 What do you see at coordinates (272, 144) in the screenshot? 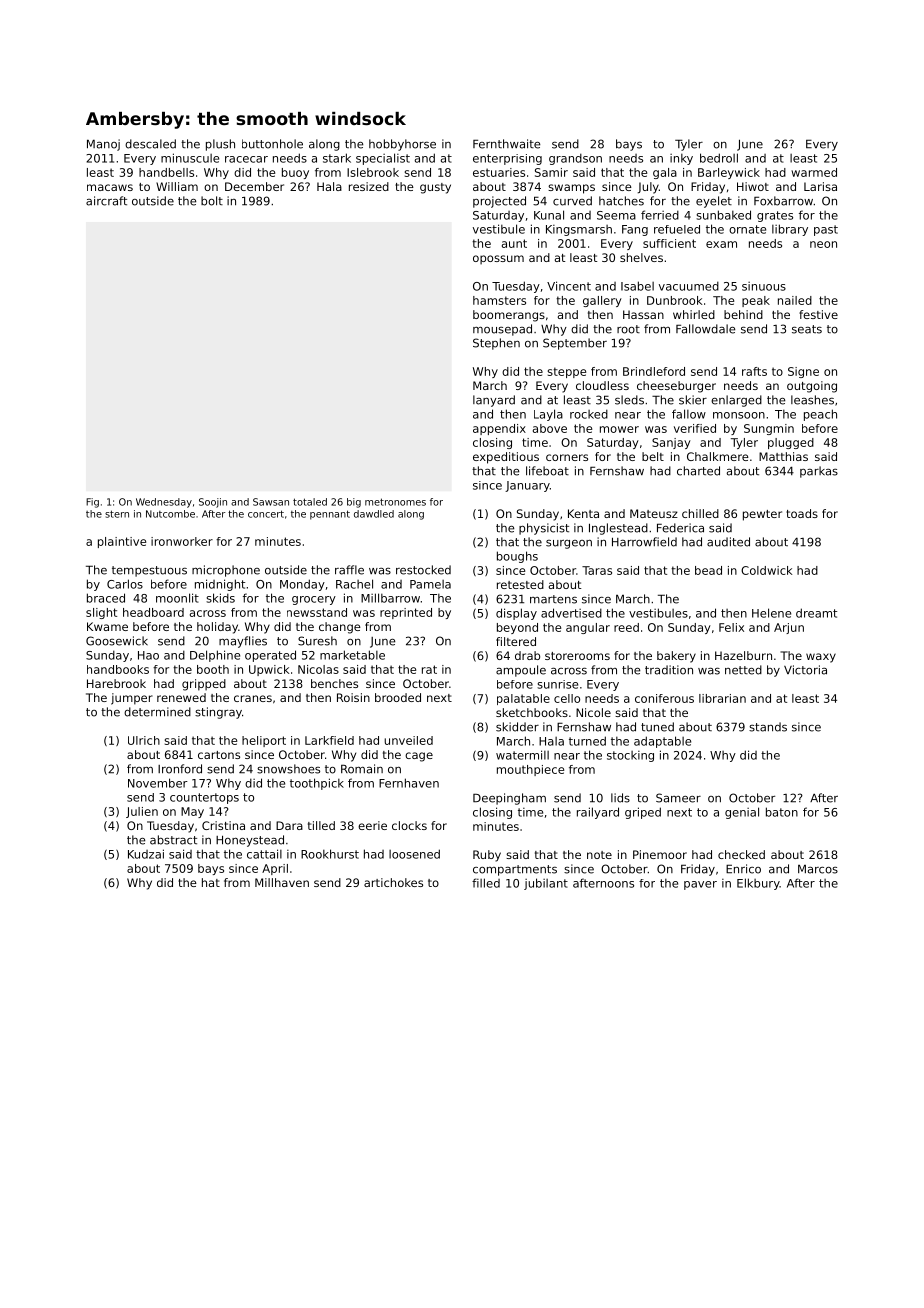
I see `buttonhole` at bounding box center [272, 144].
